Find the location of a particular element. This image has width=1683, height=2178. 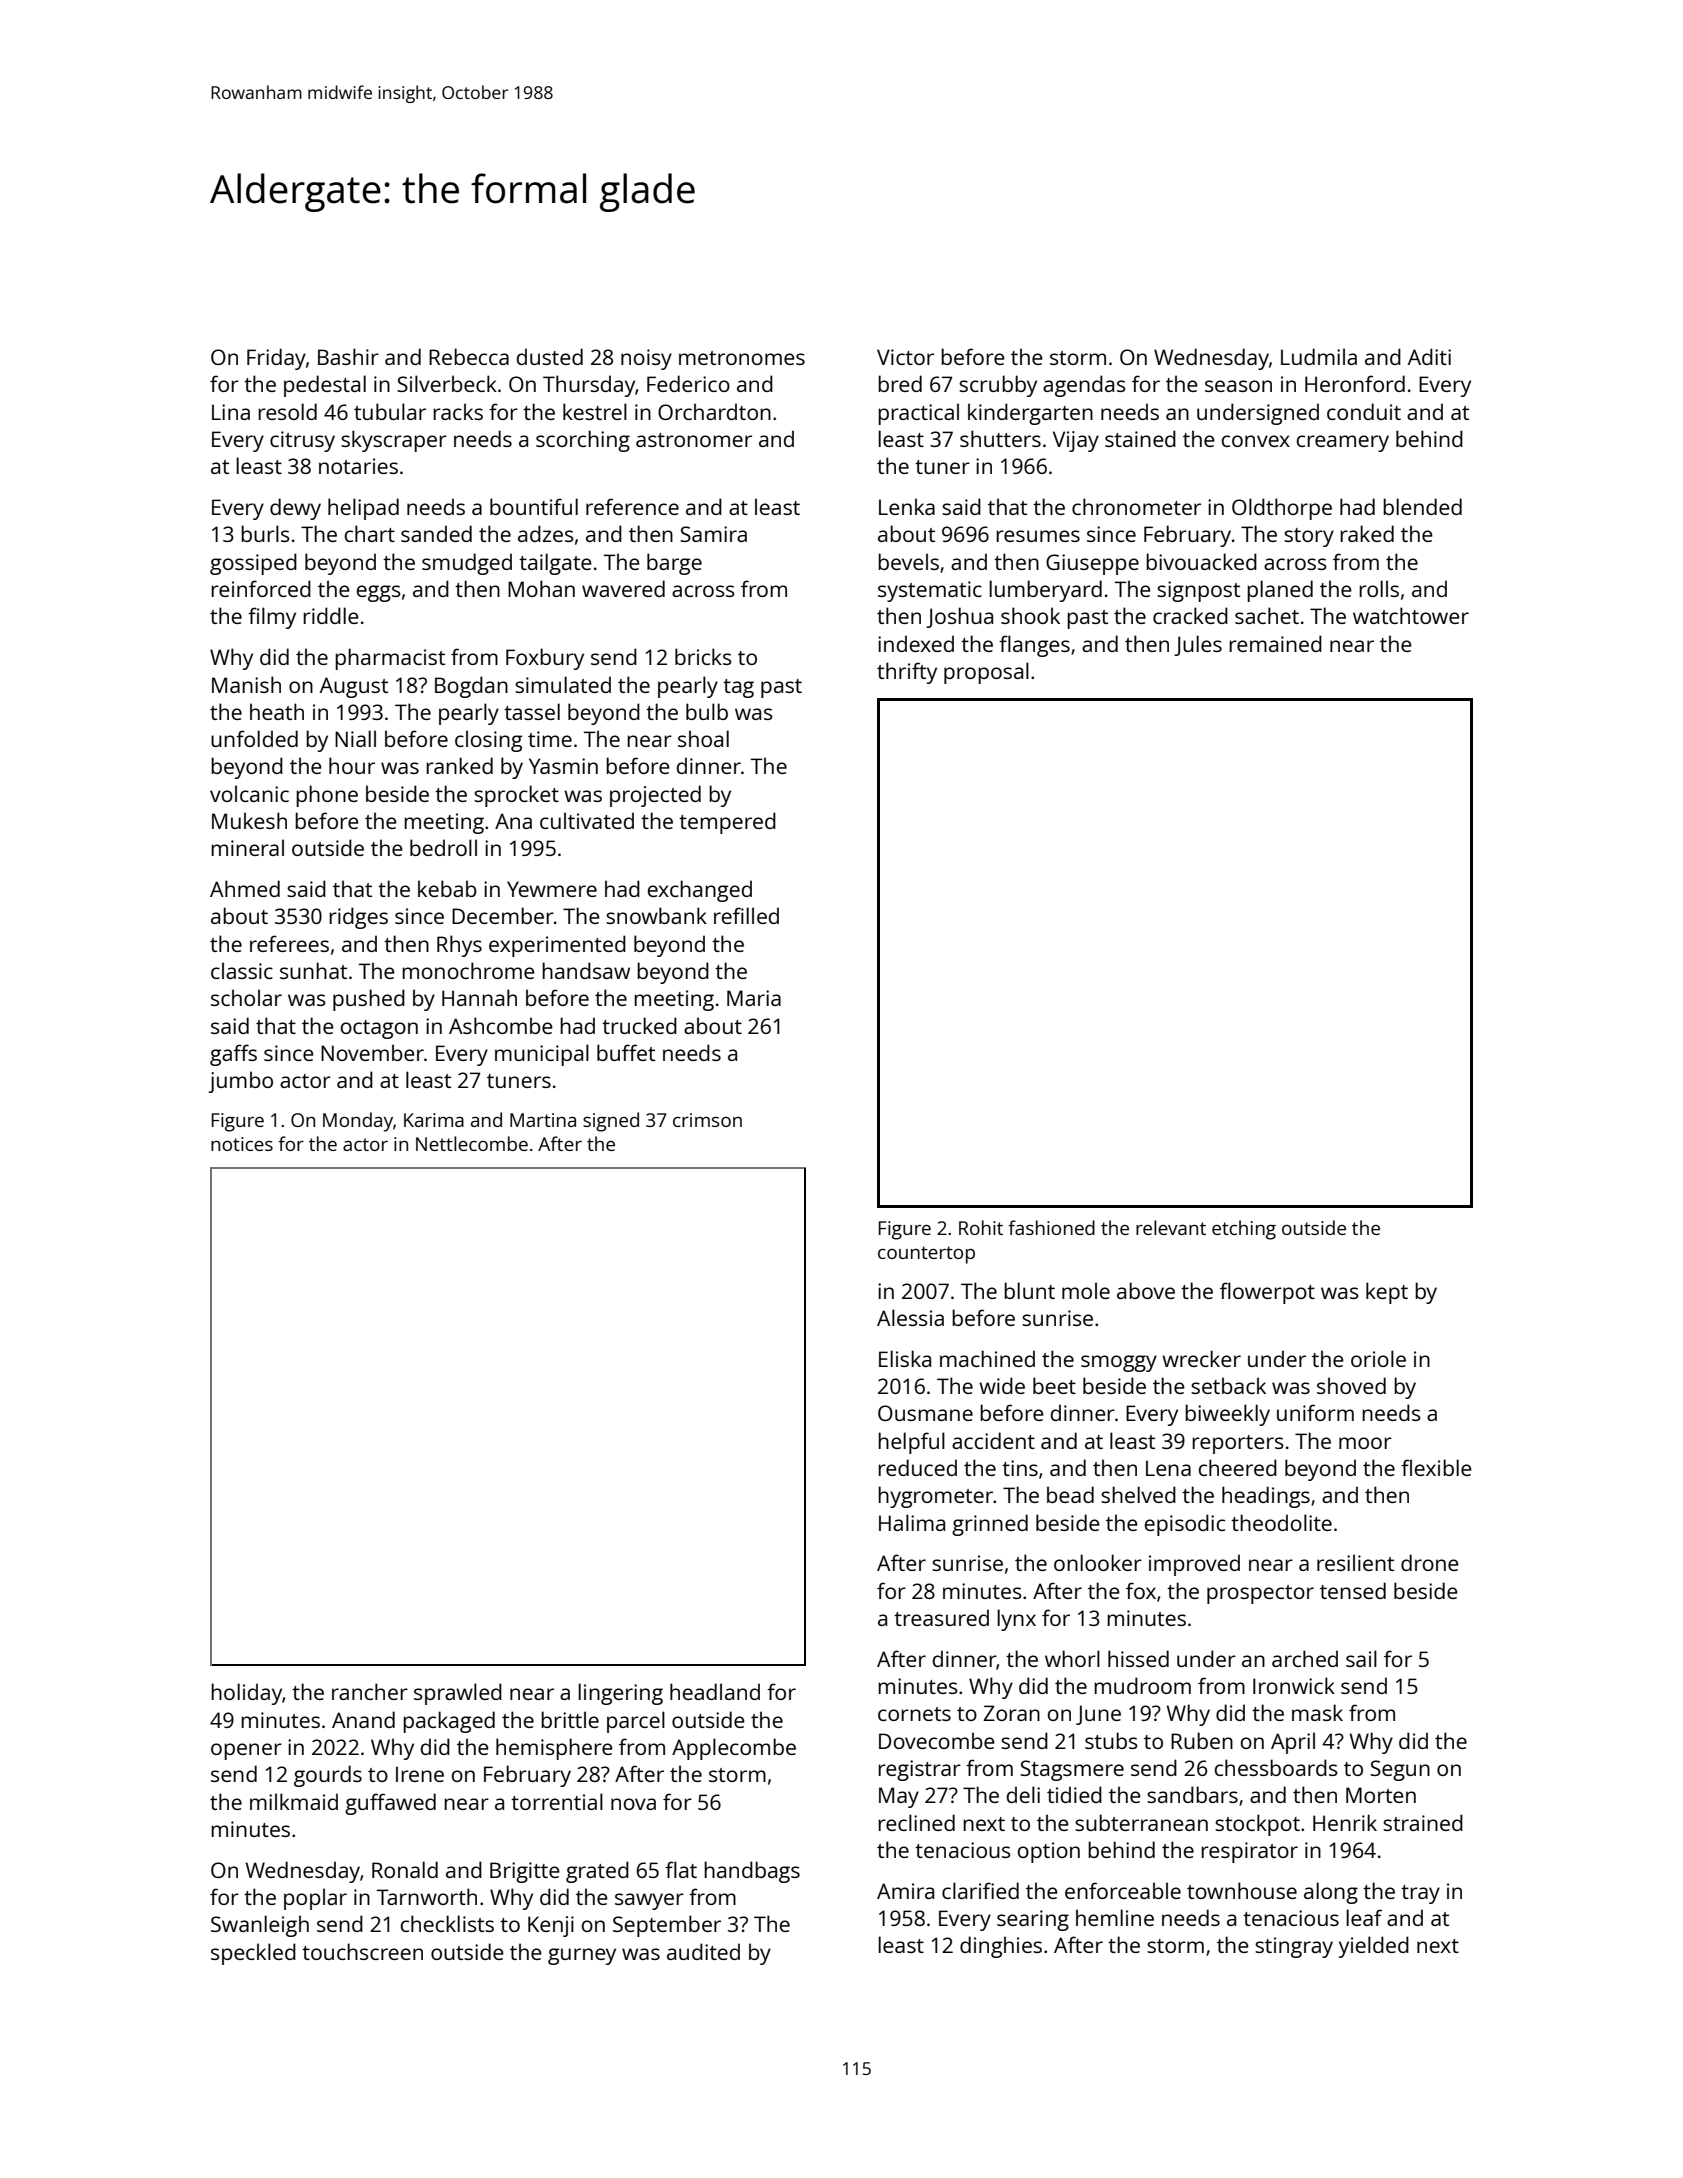

Niall is located at coordinates (355, 738).
